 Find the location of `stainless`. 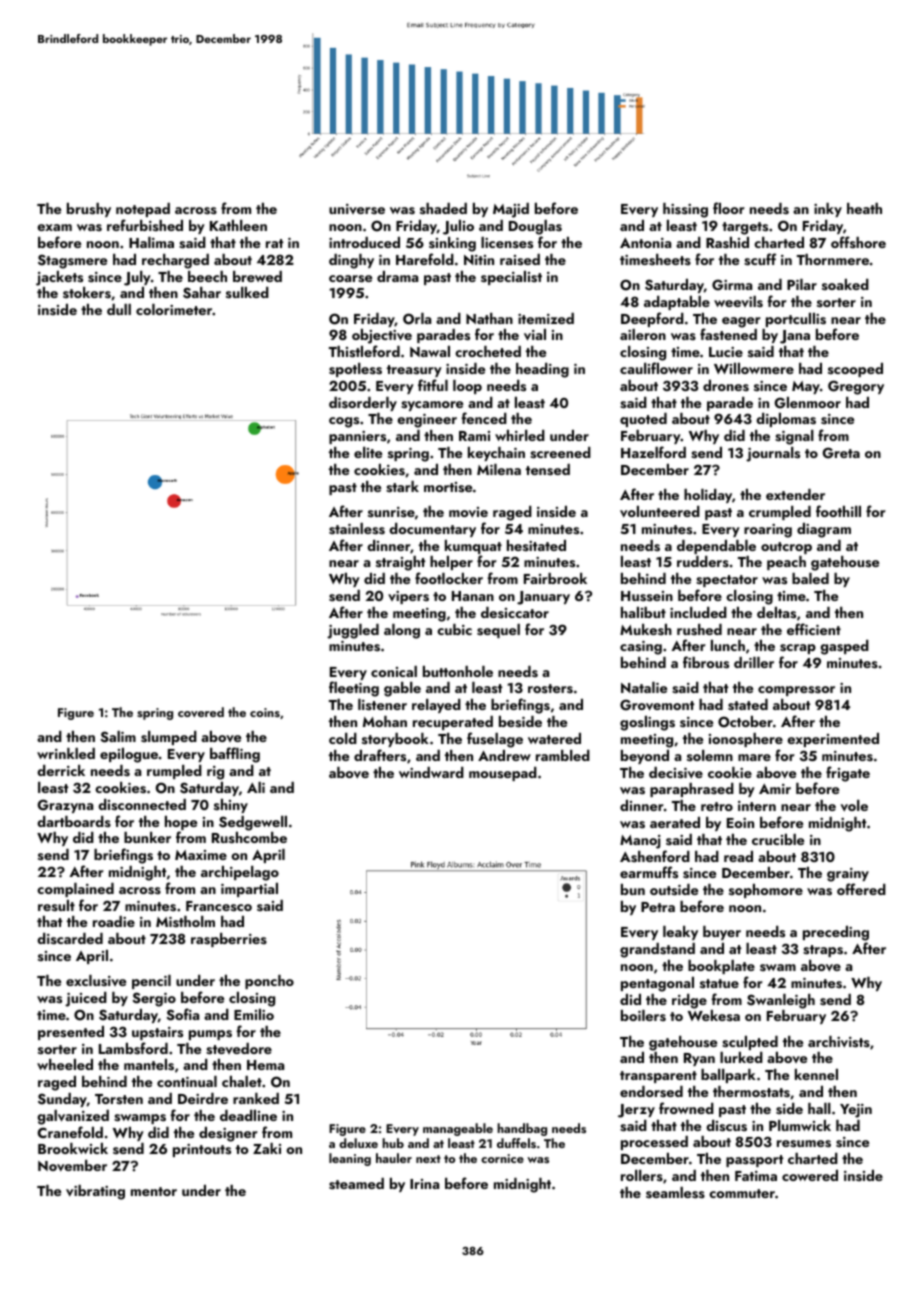

stainless is located at coordinates (357, 529).
